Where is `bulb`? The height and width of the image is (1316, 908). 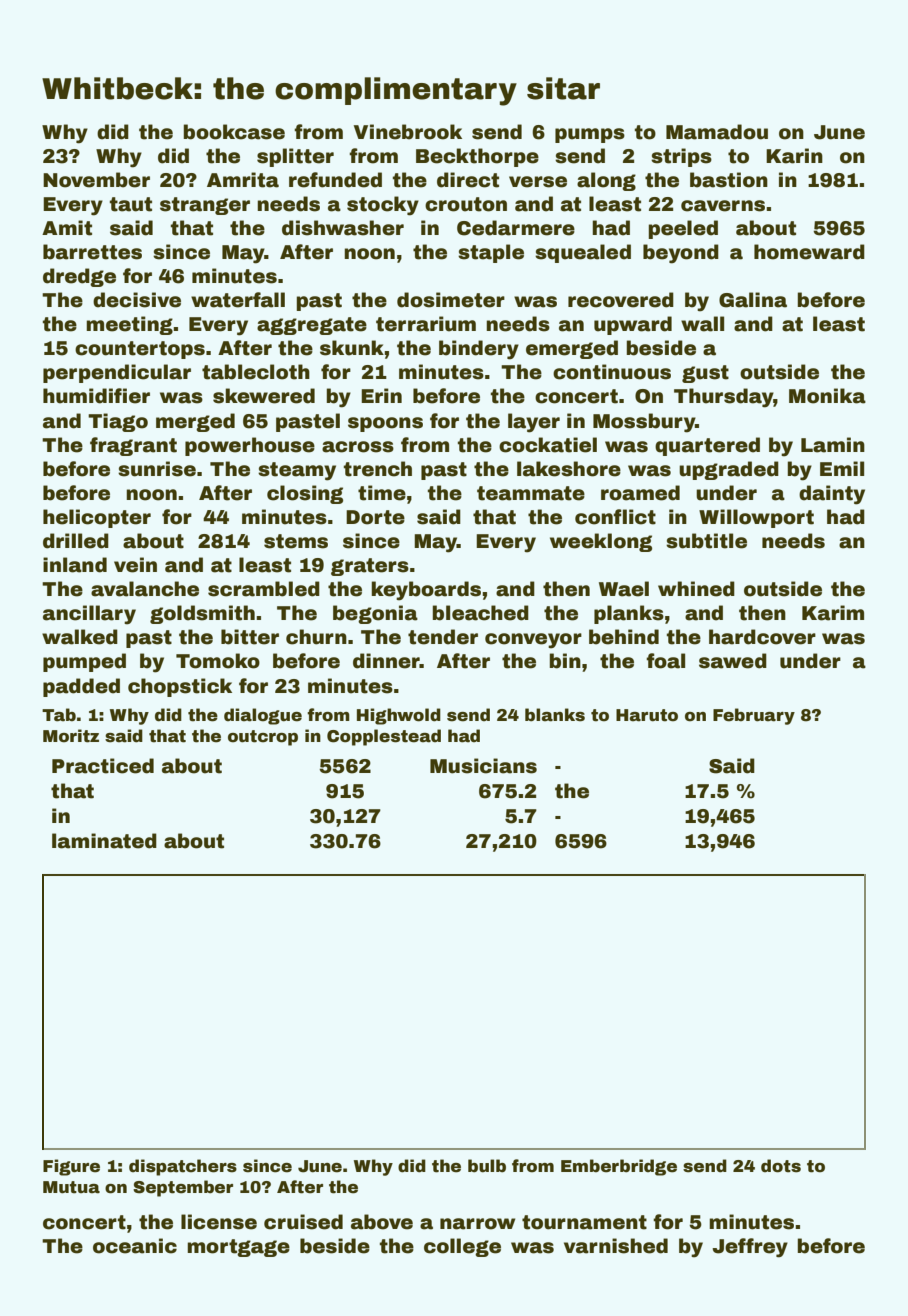
bulb is located at coordinates (487, 1166).
